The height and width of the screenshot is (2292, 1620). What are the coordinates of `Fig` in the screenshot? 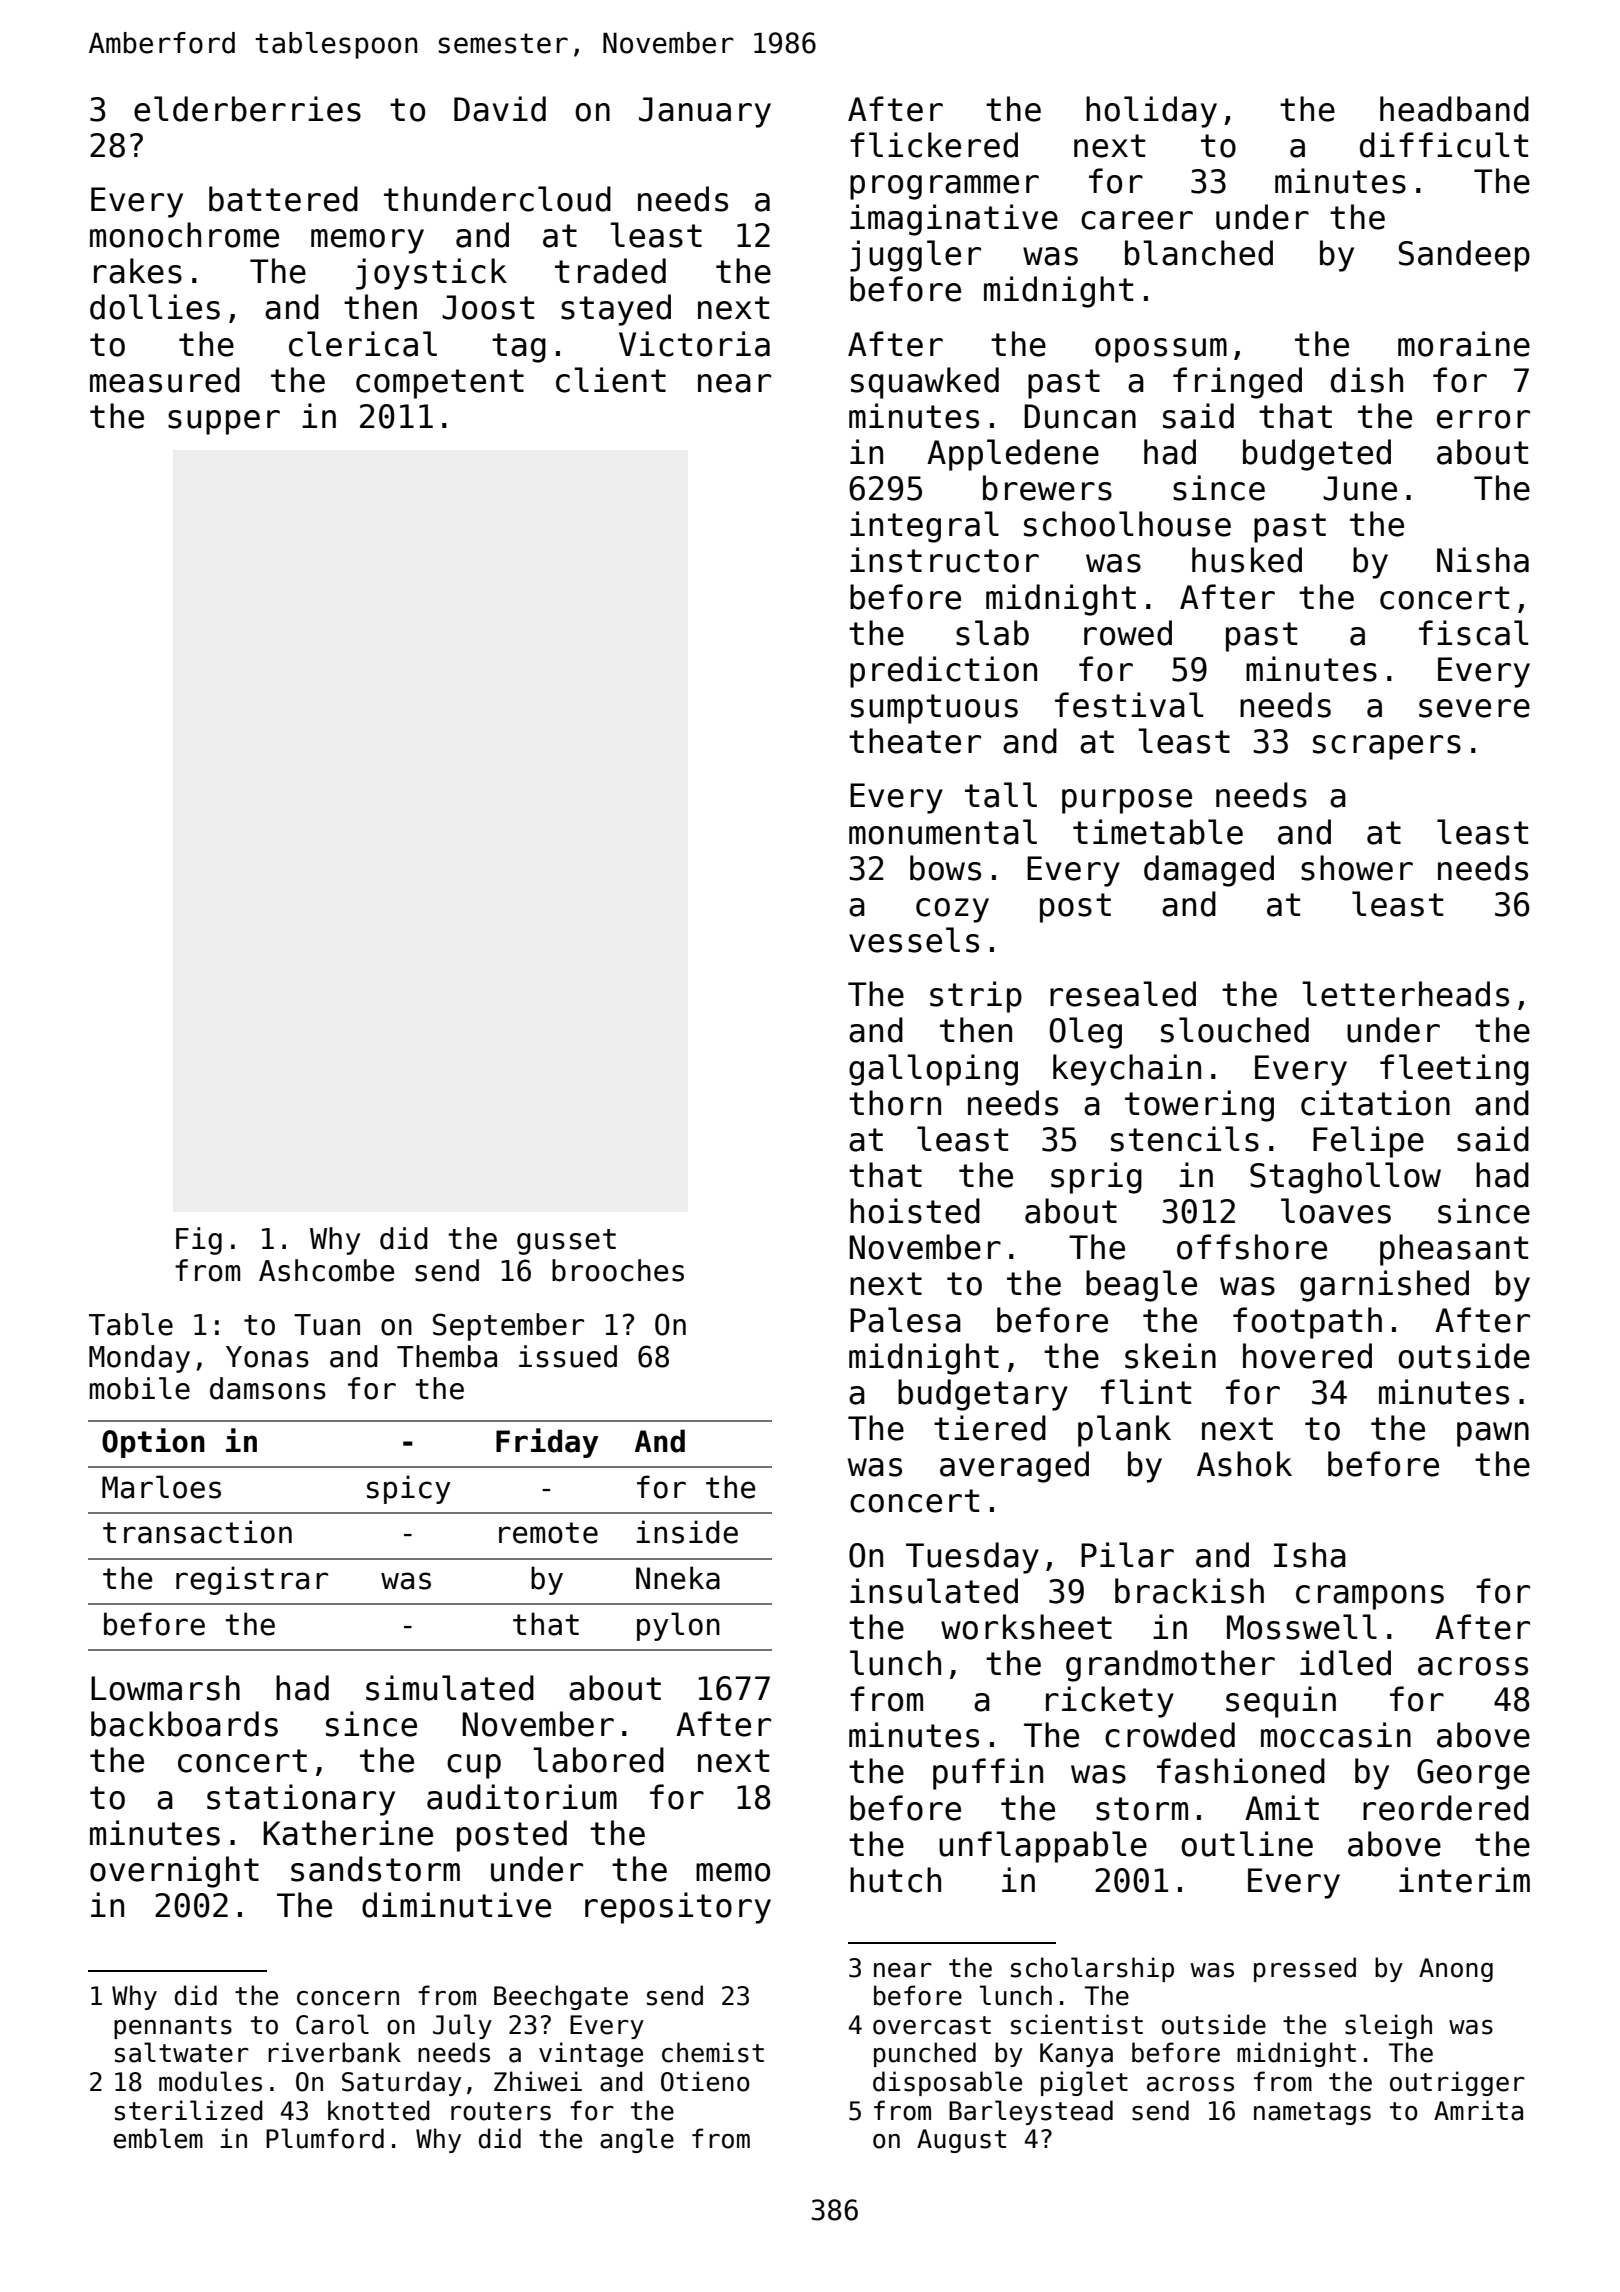 It's located at (199, 1241).
